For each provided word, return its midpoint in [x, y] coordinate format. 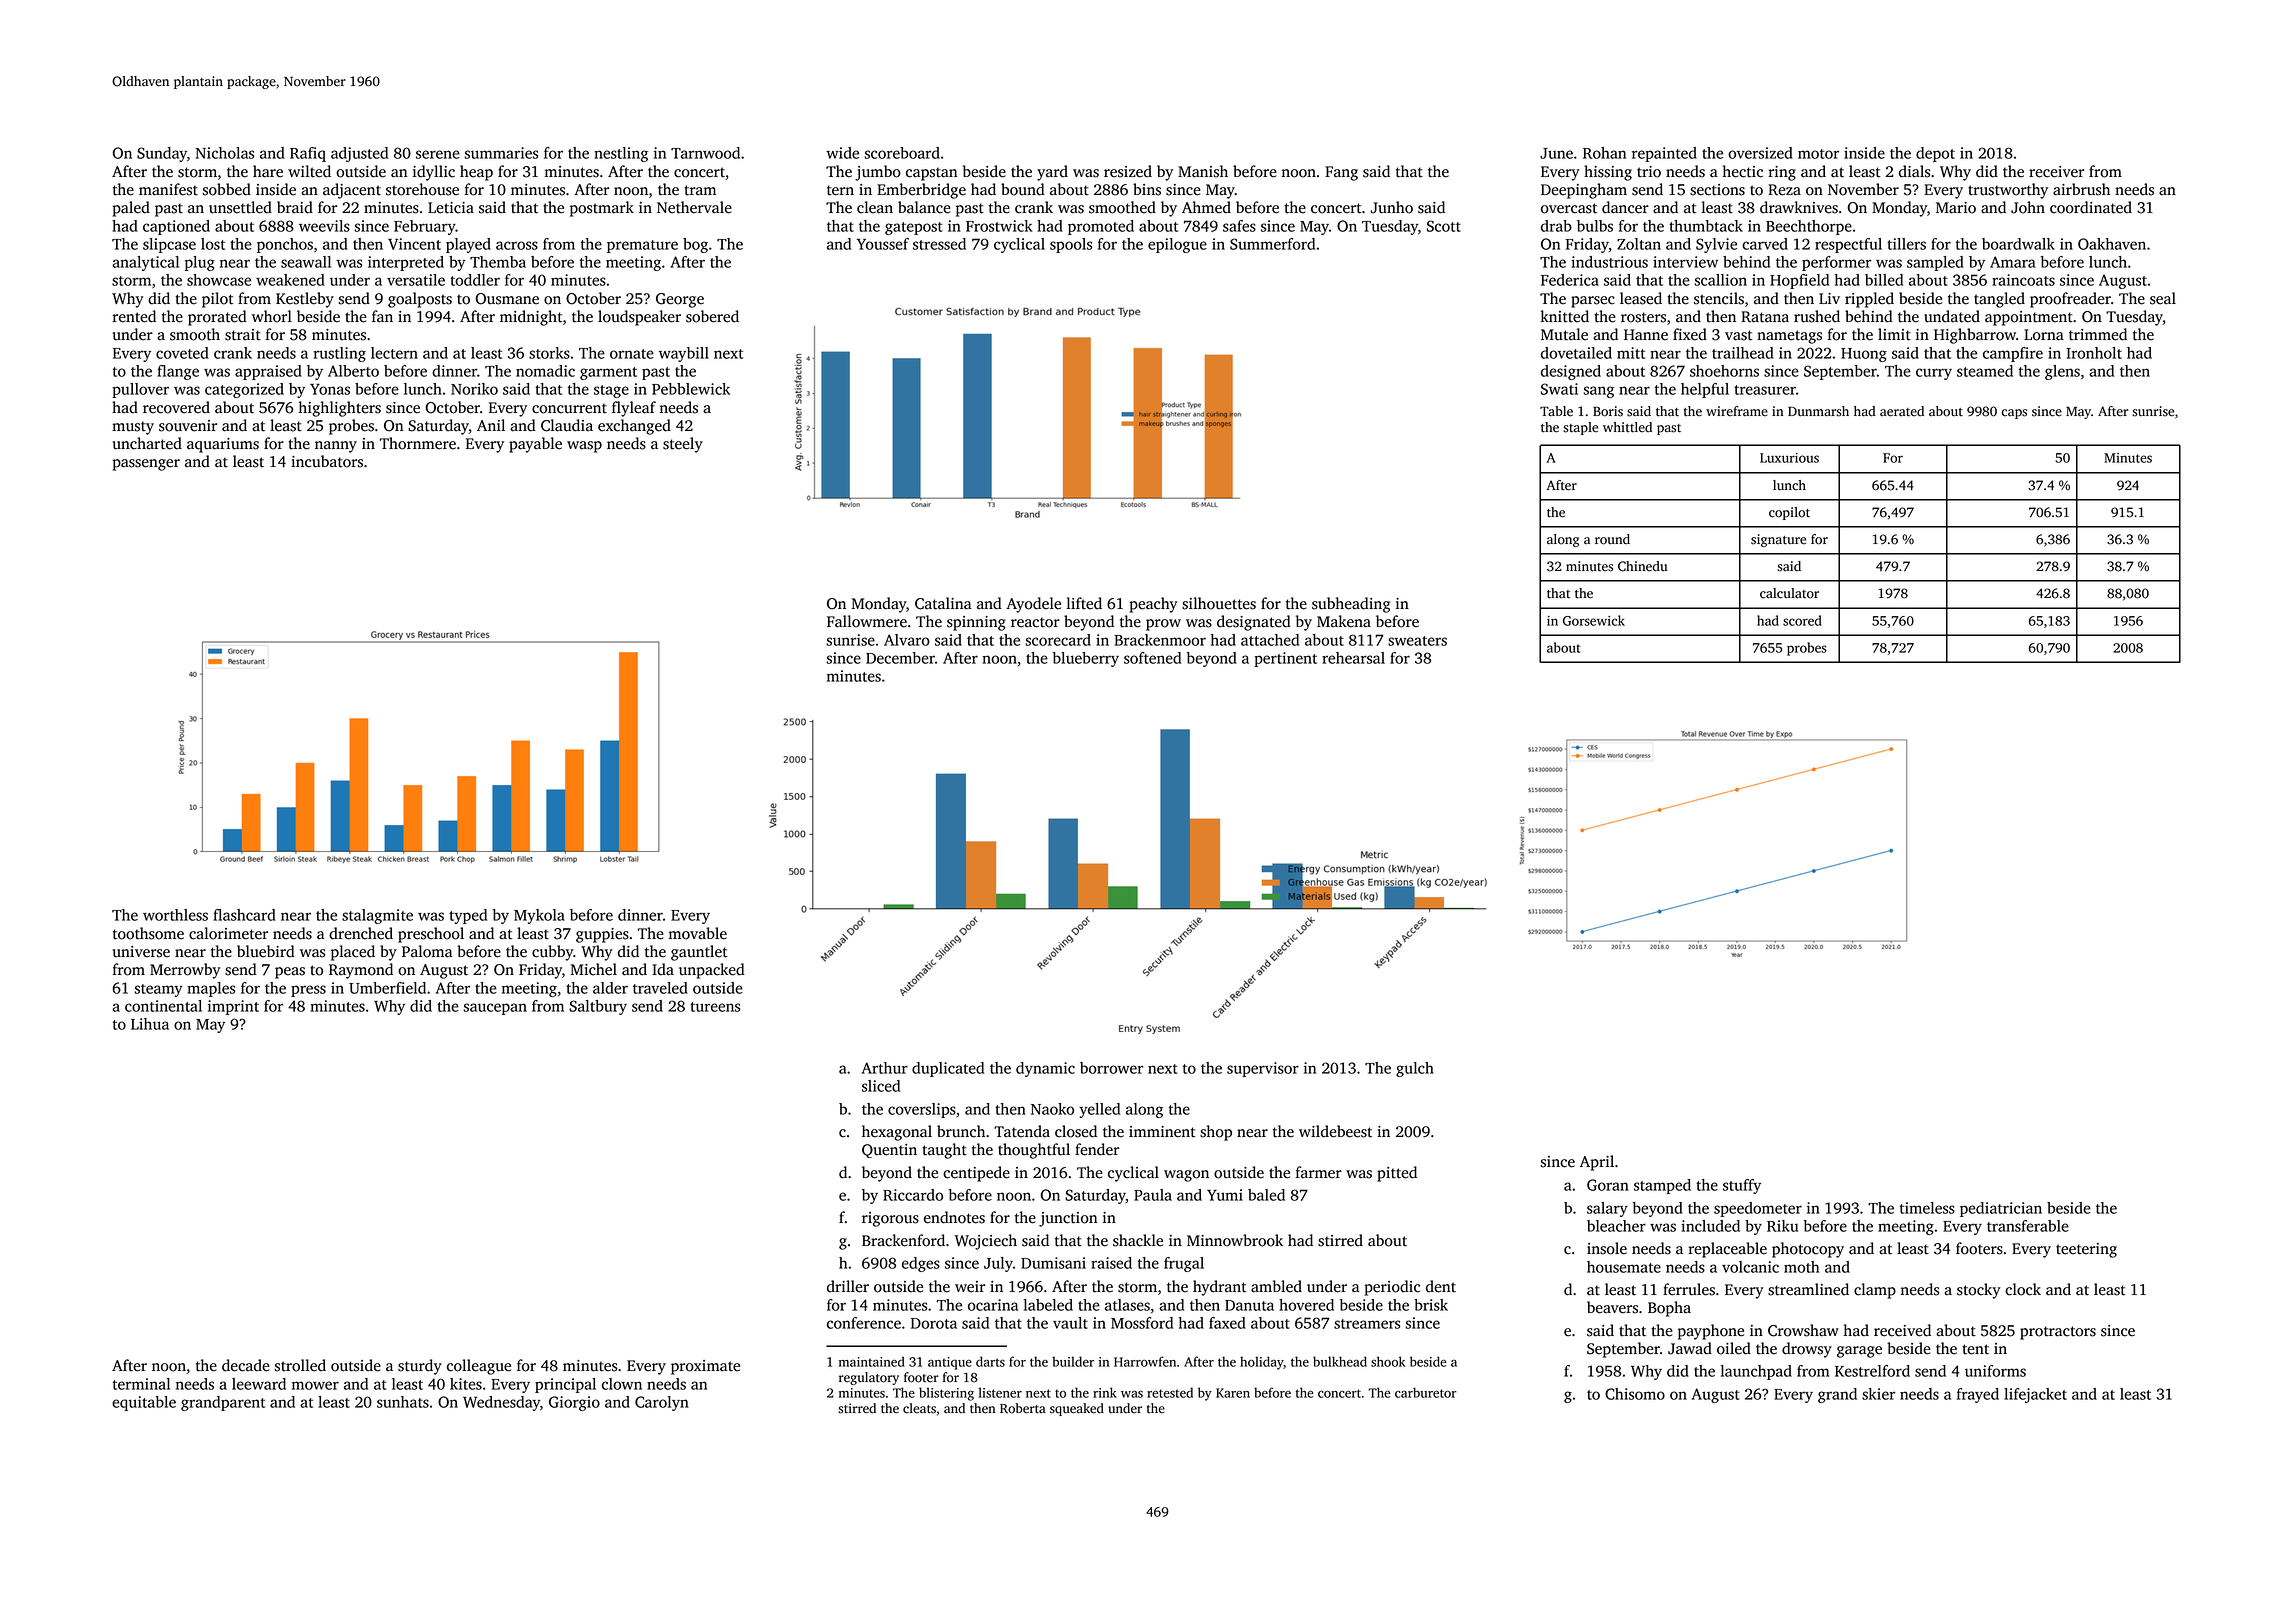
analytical [145, 263]
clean [875, 207]
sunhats [403, 1402]
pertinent [1285, 659]
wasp [584, 447]
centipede [976, 1174]
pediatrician [2001, 1209]
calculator [1789, 593]
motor [1818, 154]
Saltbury [598, 1007]
